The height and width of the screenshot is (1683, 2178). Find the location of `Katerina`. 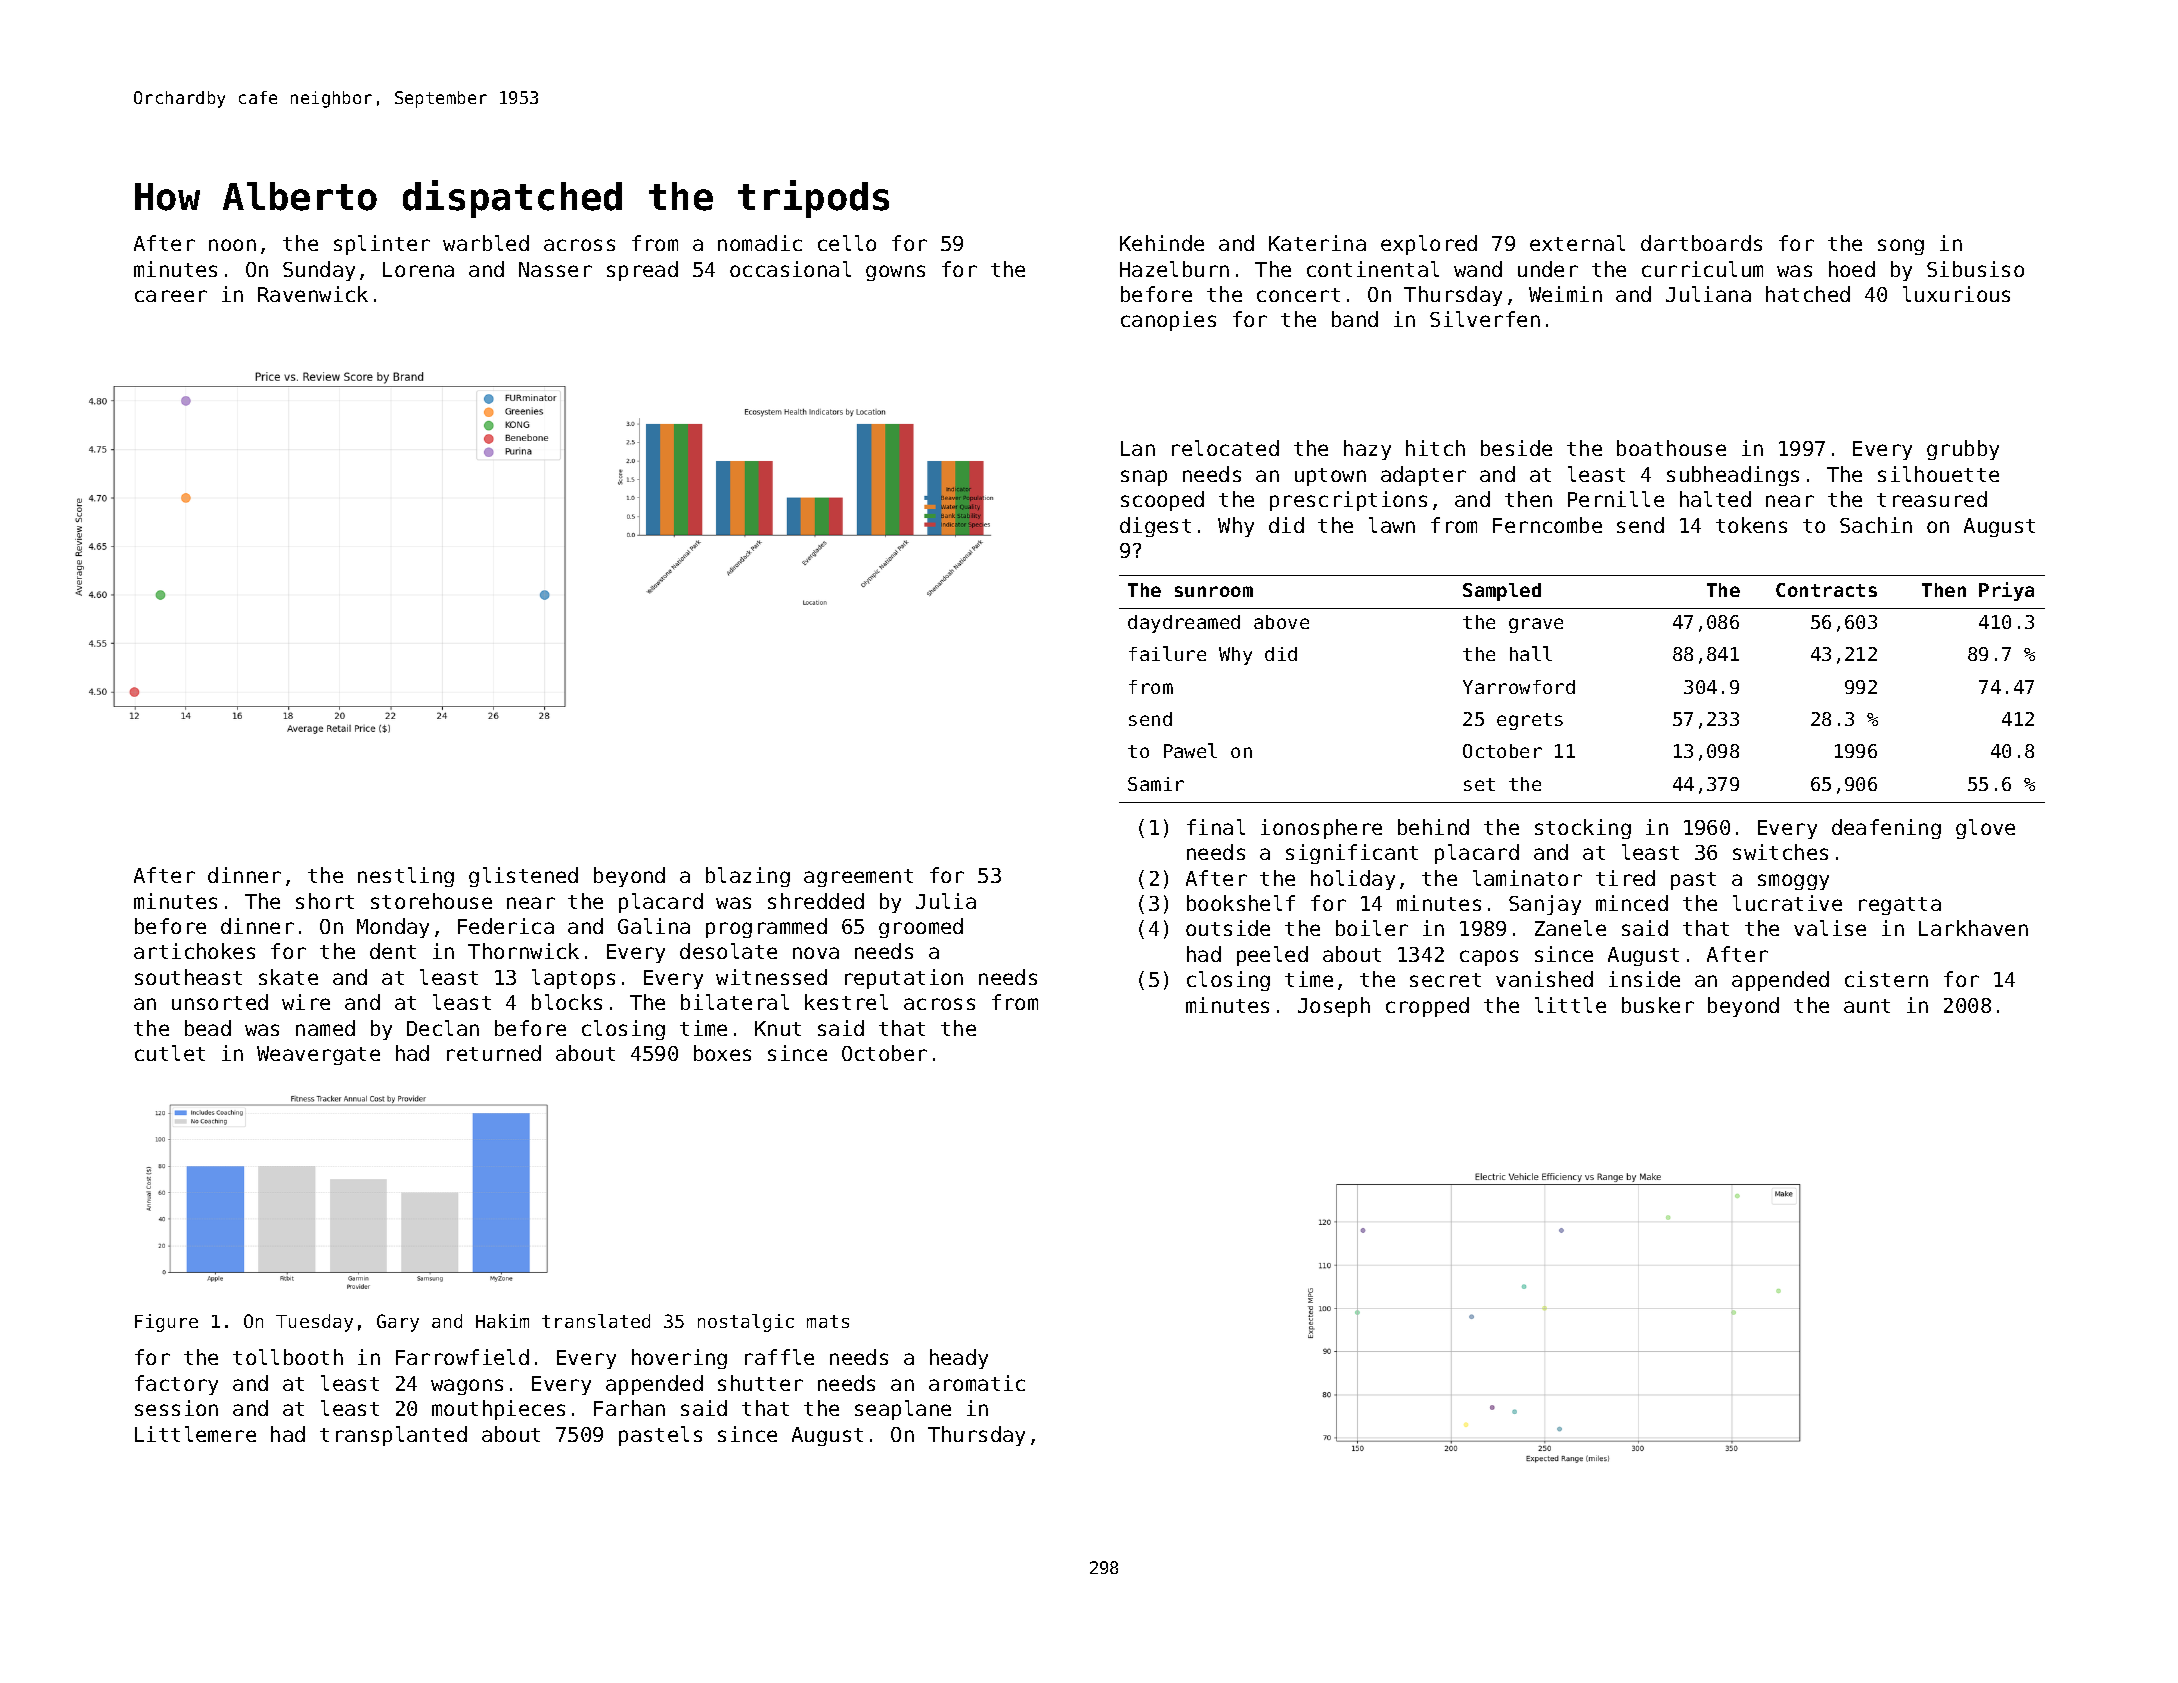

Katerina is located at coordinates (1317, 243).
